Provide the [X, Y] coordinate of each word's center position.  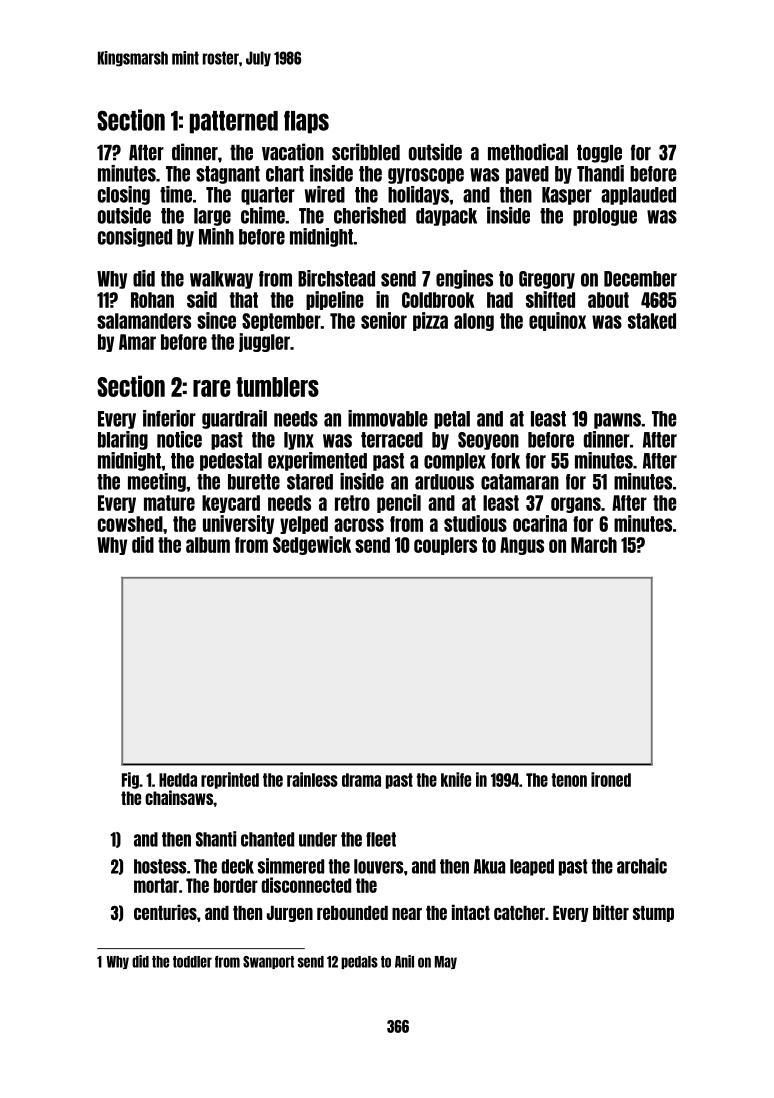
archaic [642, 866]
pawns [617, 421]
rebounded [352, 913]
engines [464, 279]
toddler [192, 962]
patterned [234, 122]
